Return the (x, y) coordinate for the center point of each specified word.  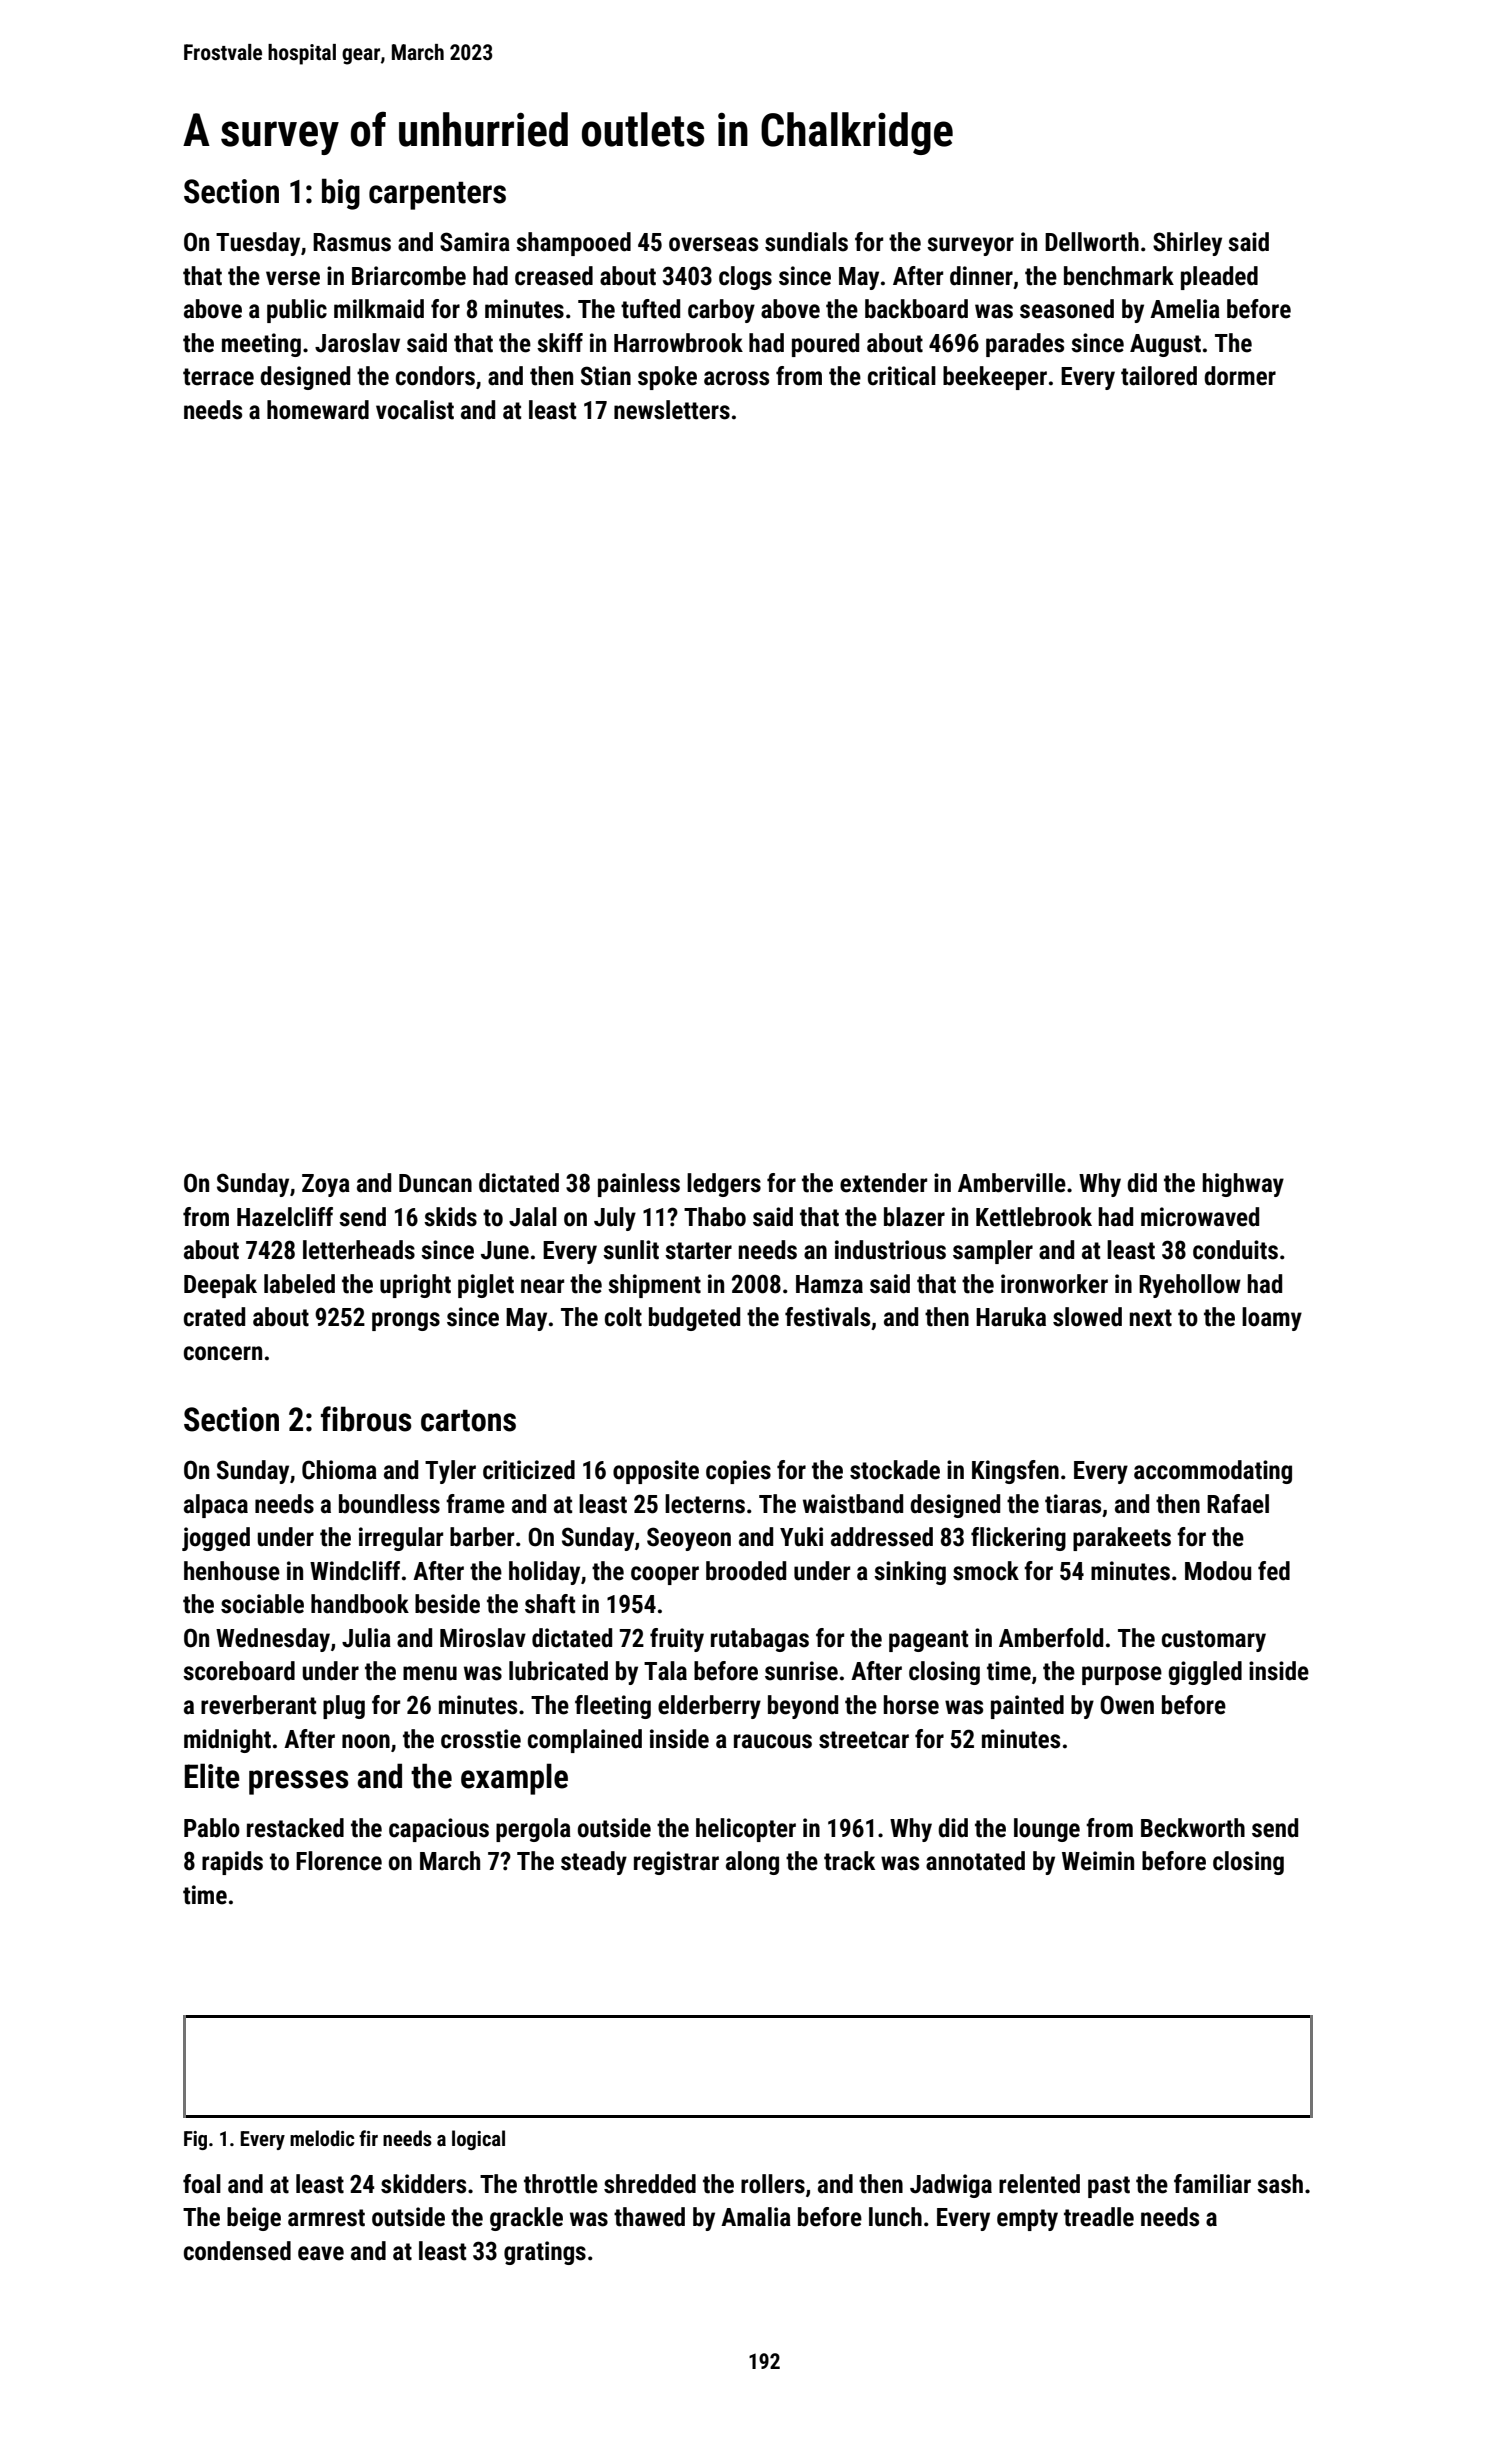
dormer (1240, 376)
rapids (232, 1863)
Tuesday (258, 244)
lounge (1047, 1830)
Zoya (326, 1185)
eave (321, 2253)
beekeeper (995, 378)
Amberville (1012, 1183)
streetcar (864, 1740)
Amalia (756, 2217)
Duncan (435, 1183)
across (736, 378)
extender (883, 1183)
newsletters (672, 410)
